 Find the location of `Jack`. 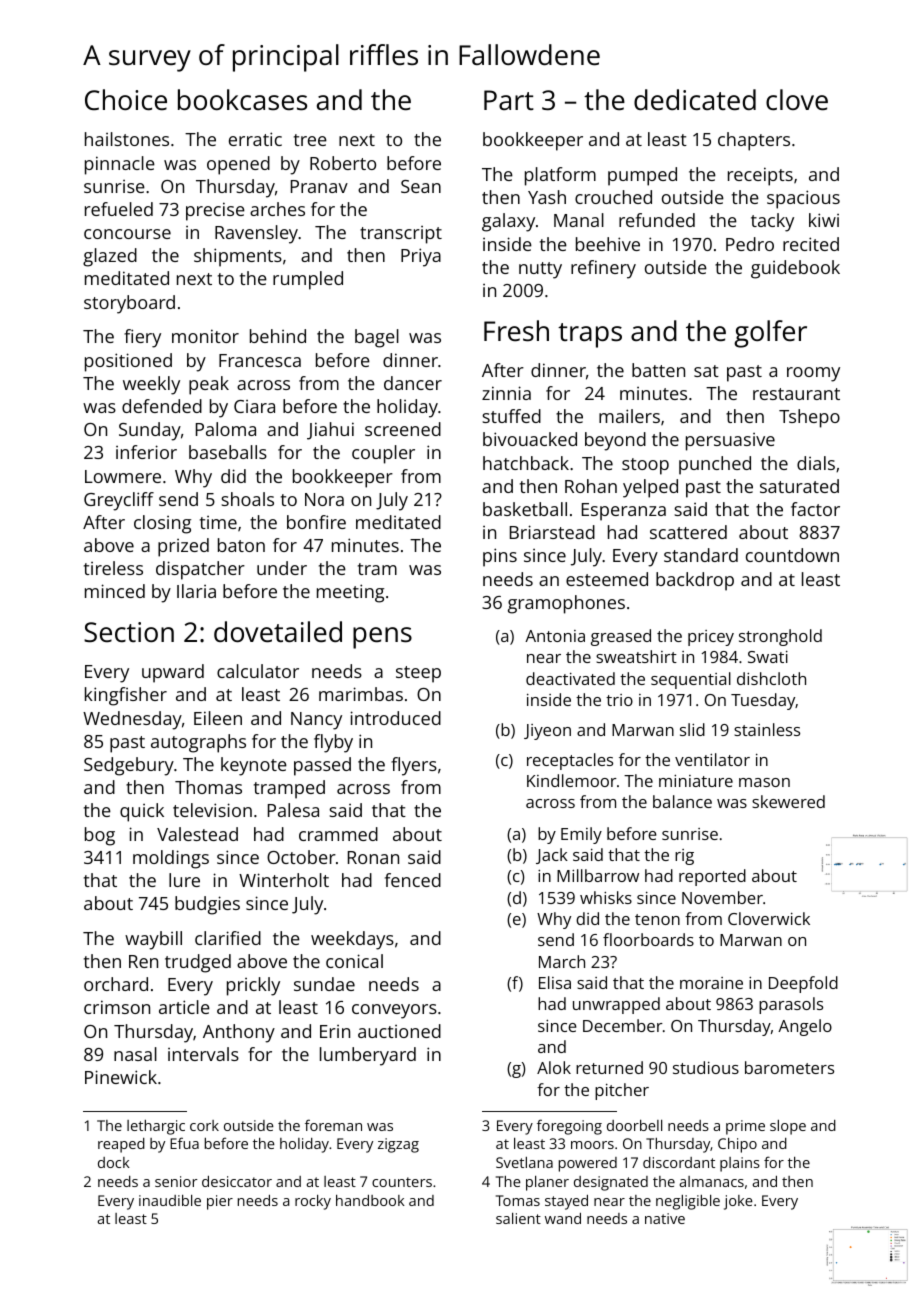

Jack is located at coordinates (552, 856).
